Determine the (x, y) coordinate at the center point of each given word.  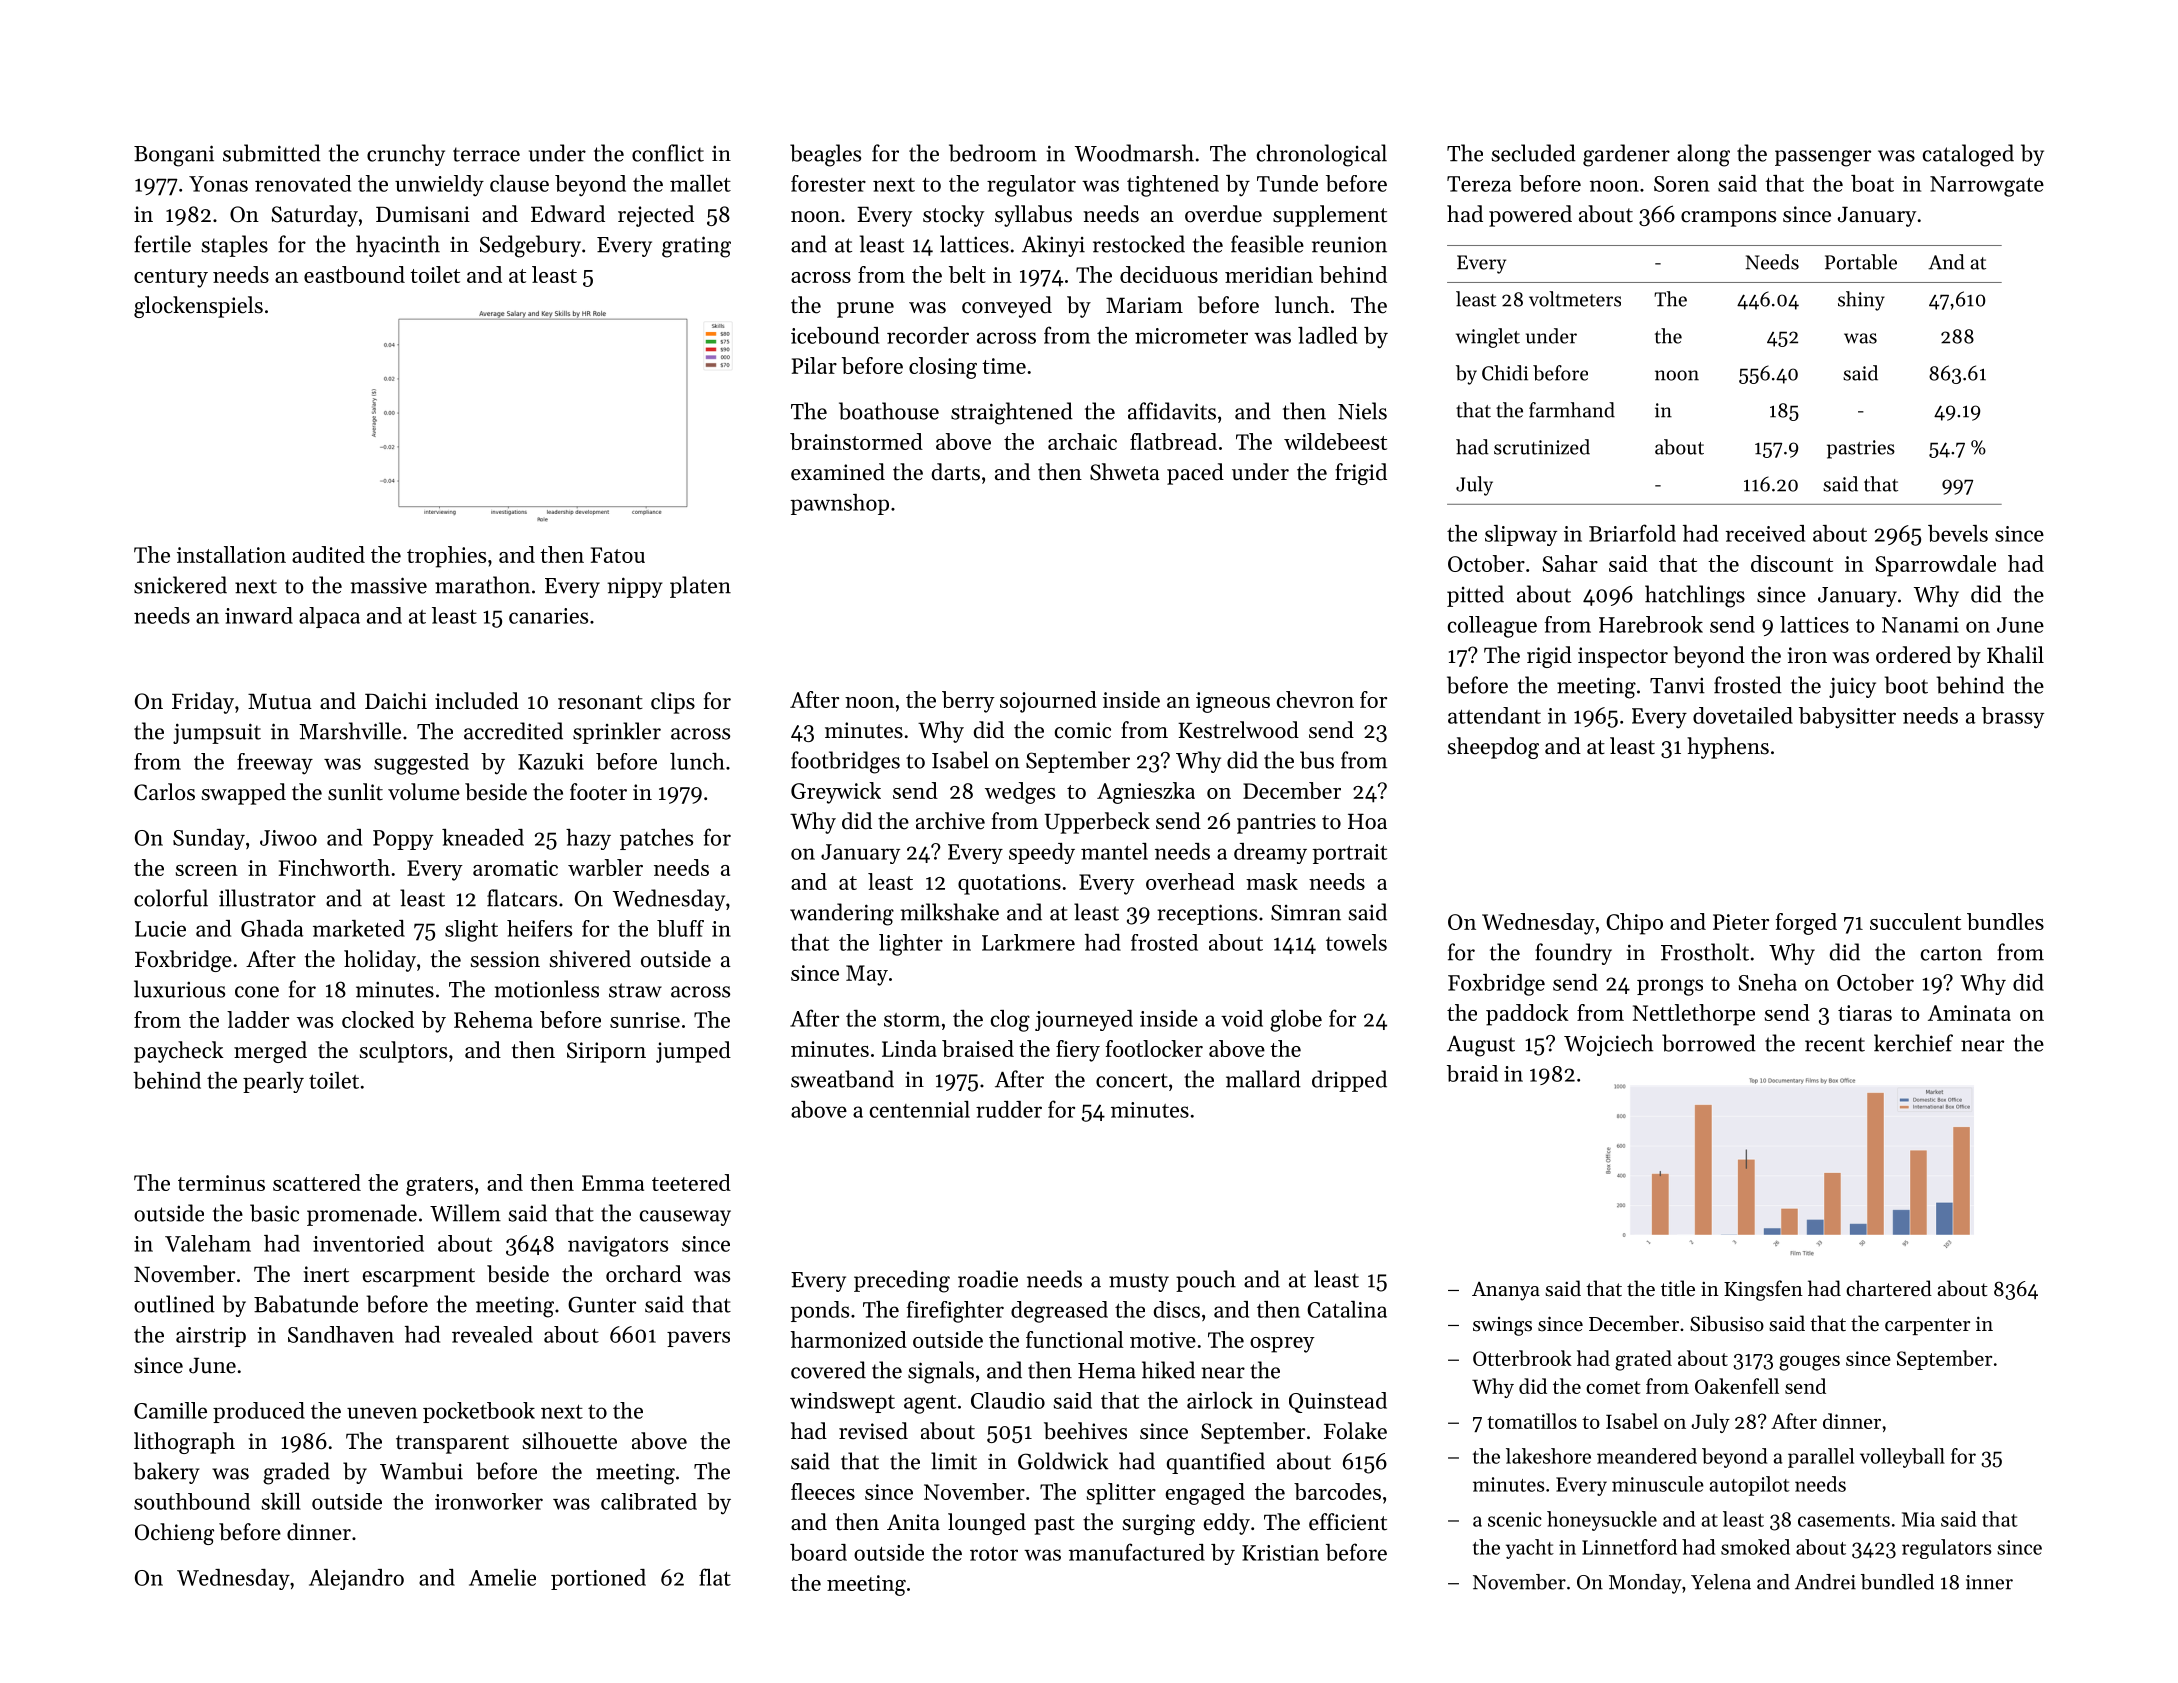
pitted (1475, 596)
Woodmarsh (1134, 153)
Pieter (1741, 922)
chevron (1315, 699)
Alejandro (356, 1579)
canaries (548, 616)
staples (235, 246)
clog (1010, 1021)
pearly (273, 1082)
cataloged (1968, 155)
